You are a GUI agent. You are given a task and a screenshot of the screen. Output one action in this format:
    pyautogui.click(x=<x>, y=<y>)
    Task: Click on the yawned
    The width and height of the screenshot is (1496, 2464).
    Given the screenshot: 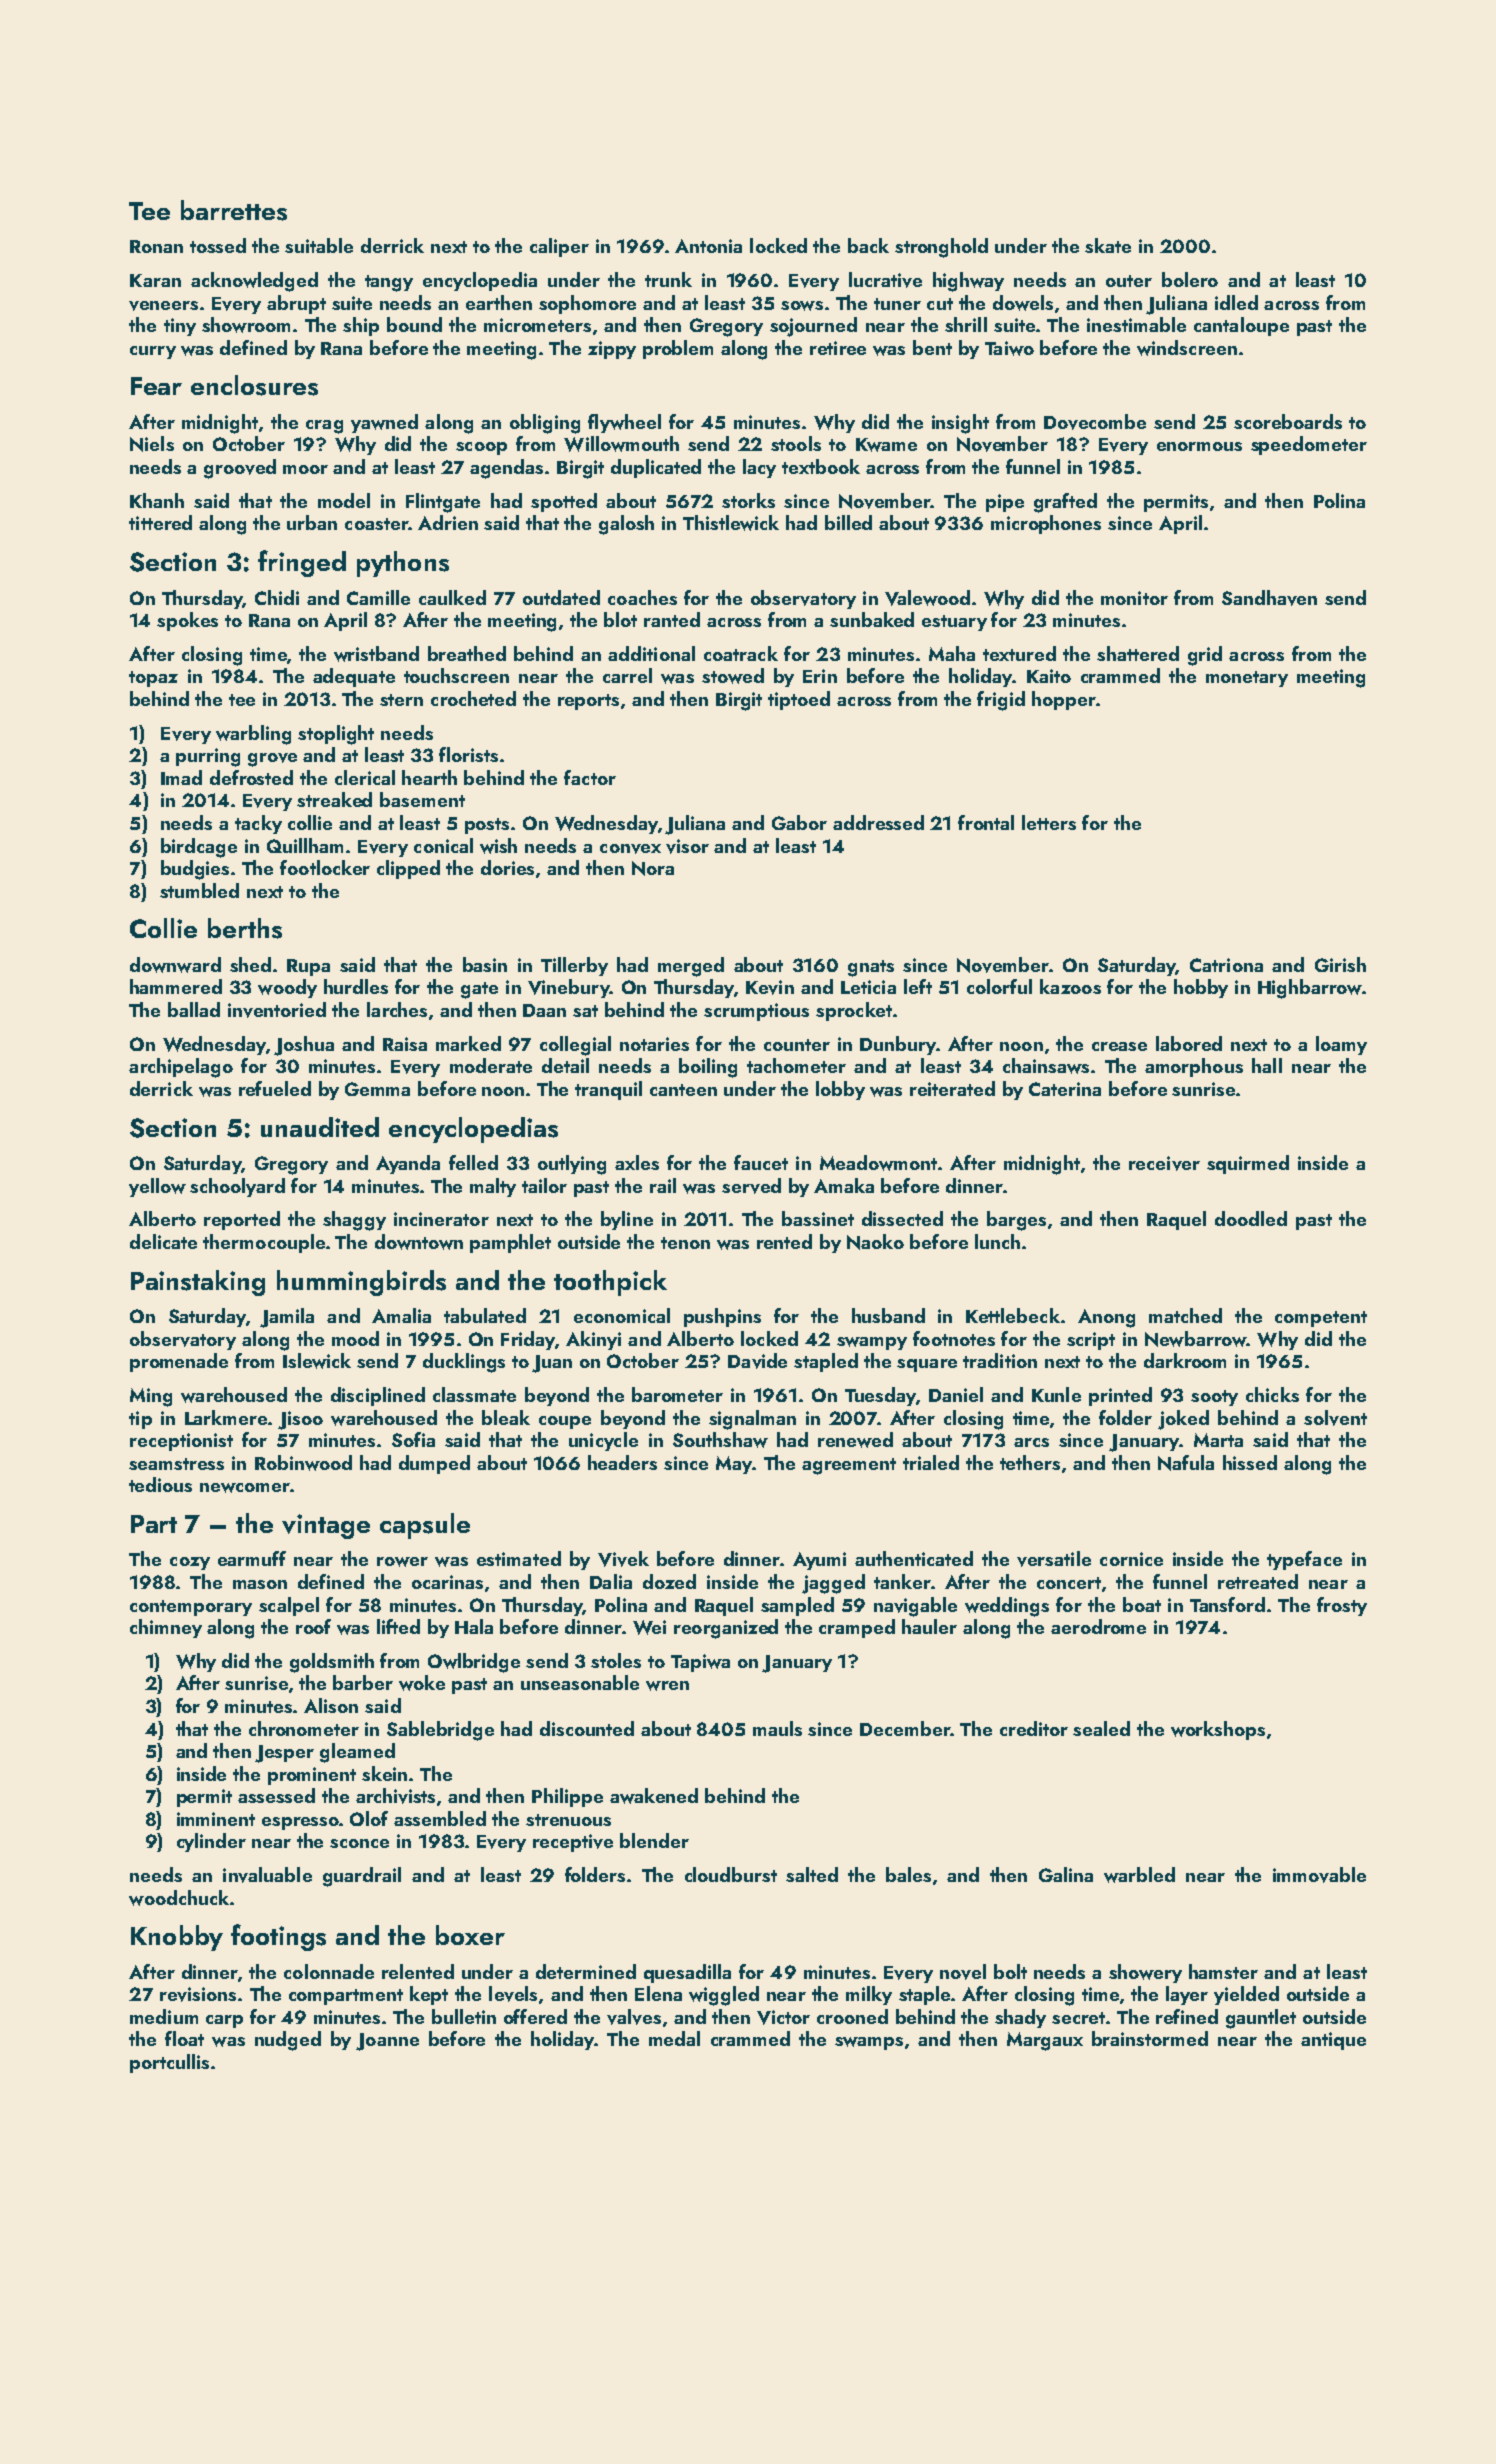 What is the action you would take?
    pyautogui.click(x=384, y=423)
